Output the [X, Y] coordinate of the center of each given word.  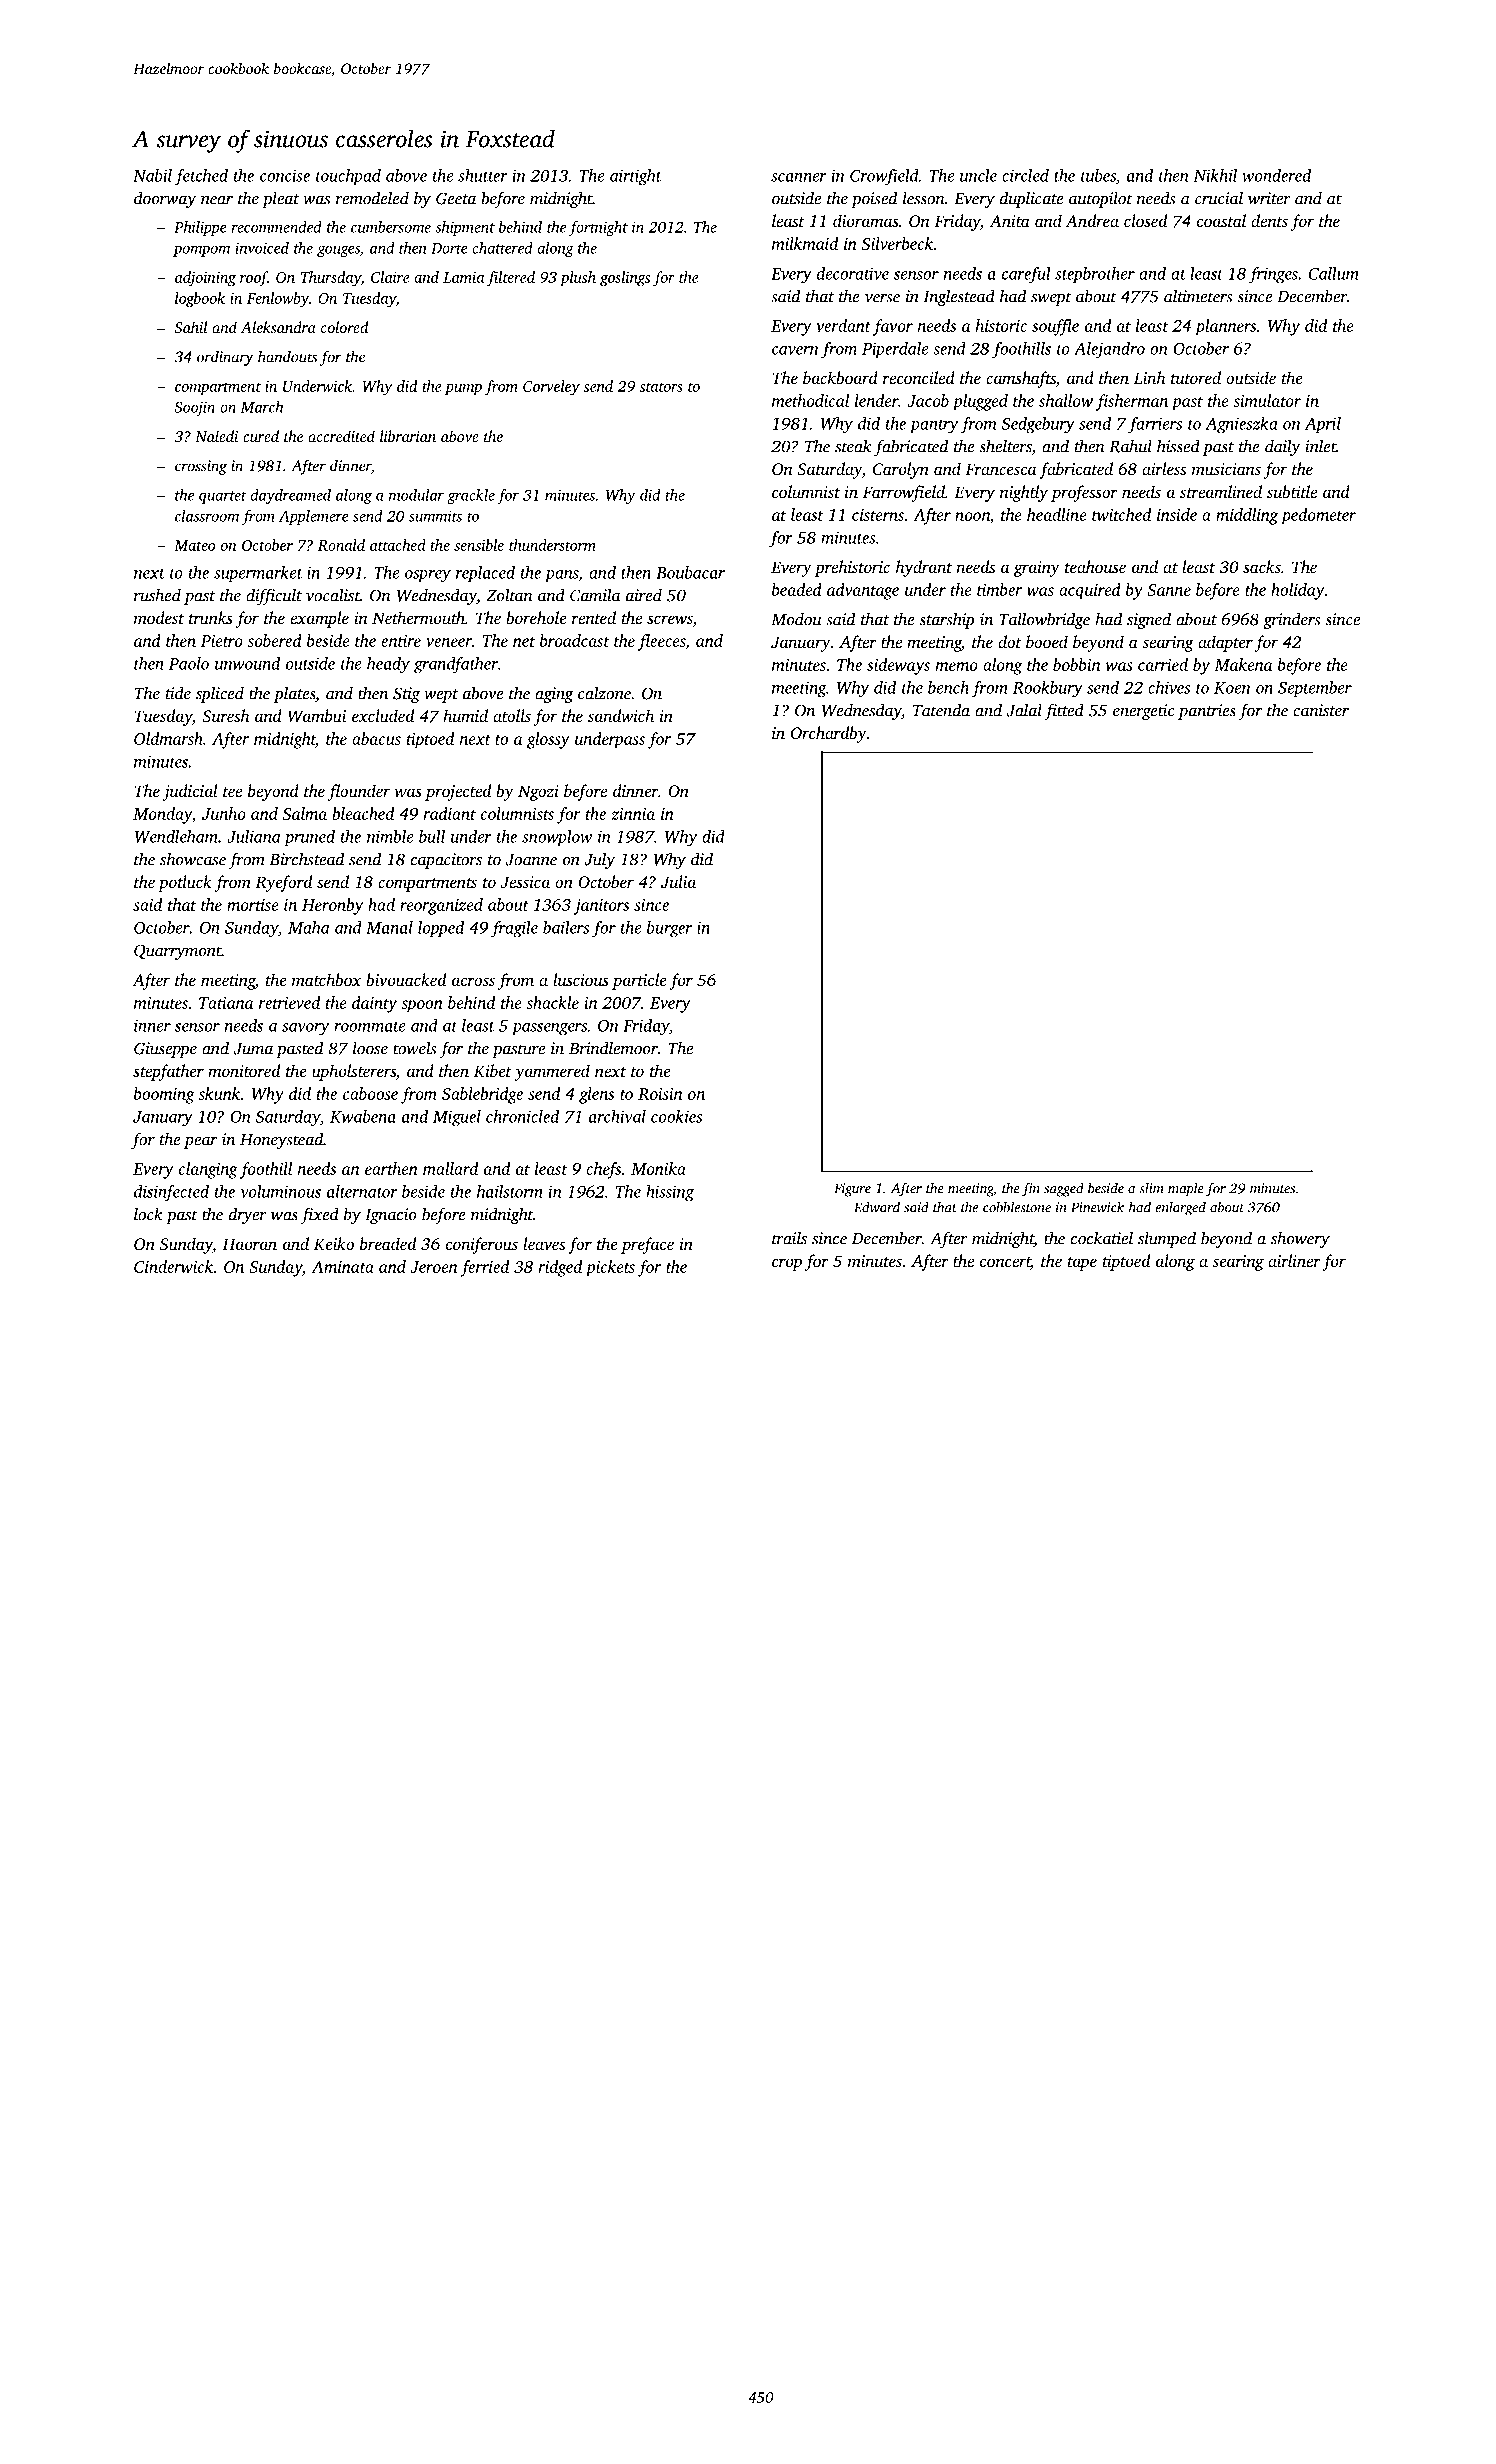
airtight [636, 177]
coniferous [482, 1245]
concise [285, 175]
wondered [1276, 175]
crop [787, 1264]
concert [1005, 1263]
